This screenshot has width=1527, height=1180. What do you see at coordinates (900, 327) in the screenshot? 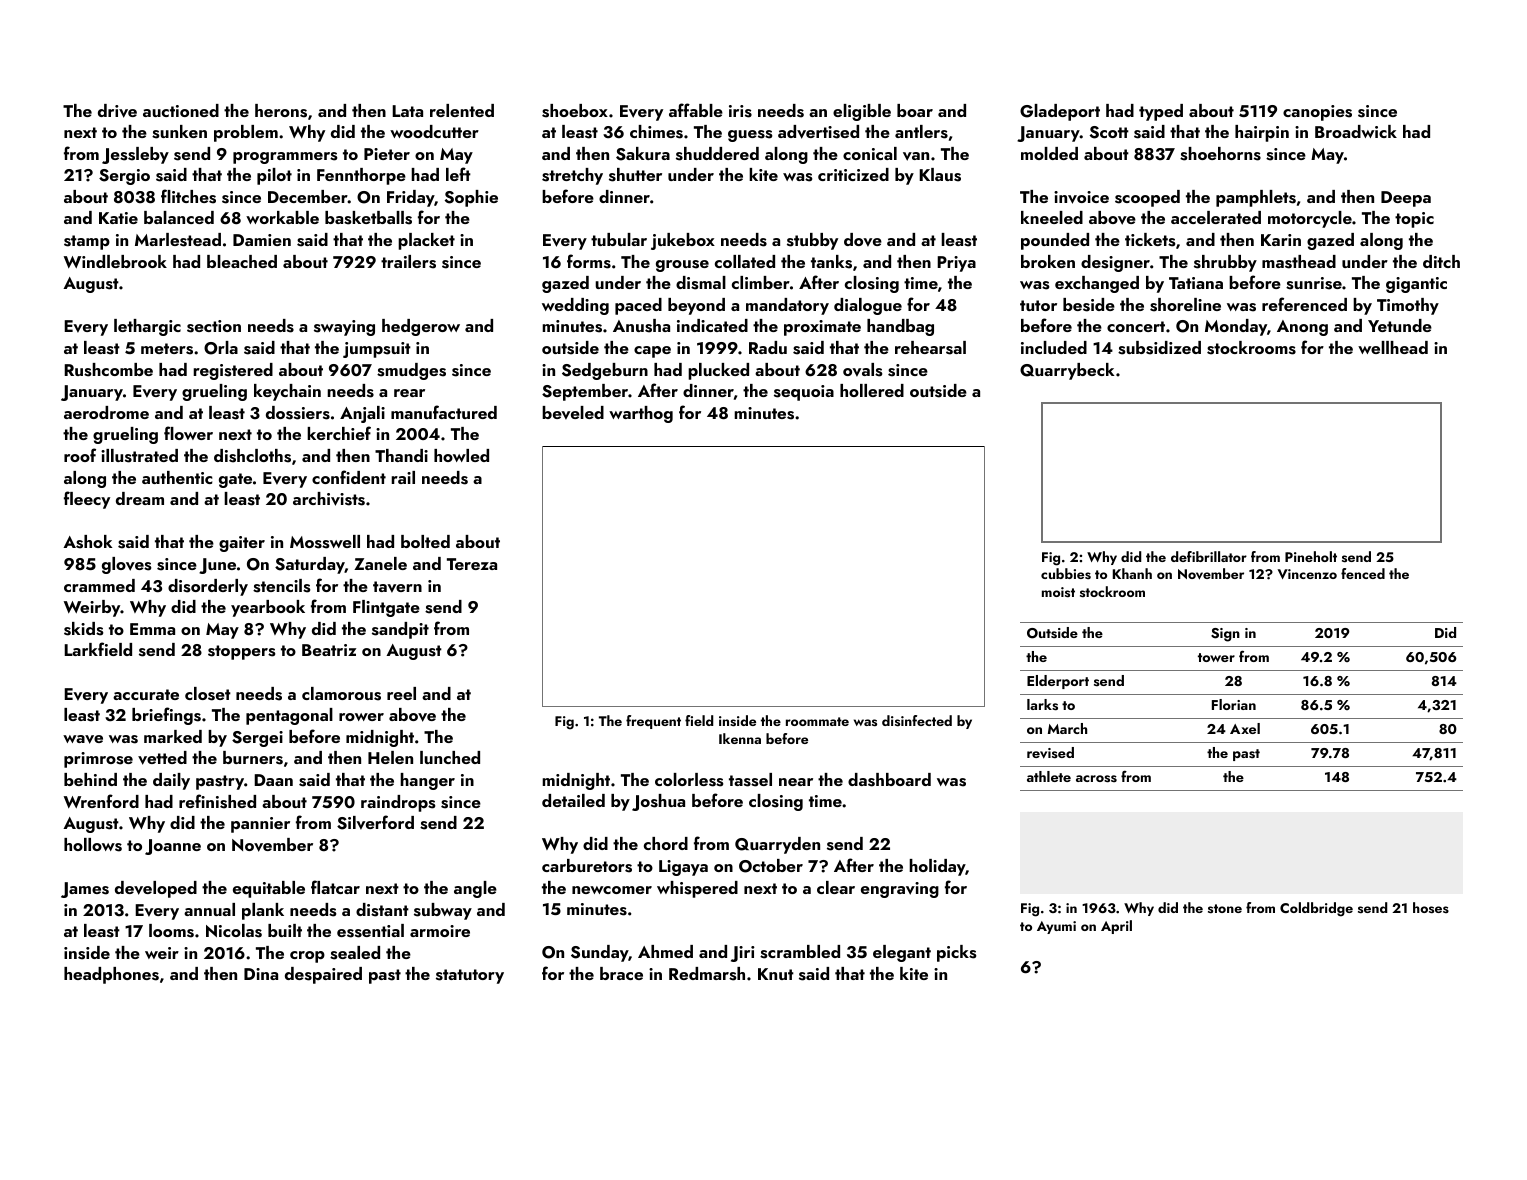
I see `handbag` at bounding box center [900, 327].
